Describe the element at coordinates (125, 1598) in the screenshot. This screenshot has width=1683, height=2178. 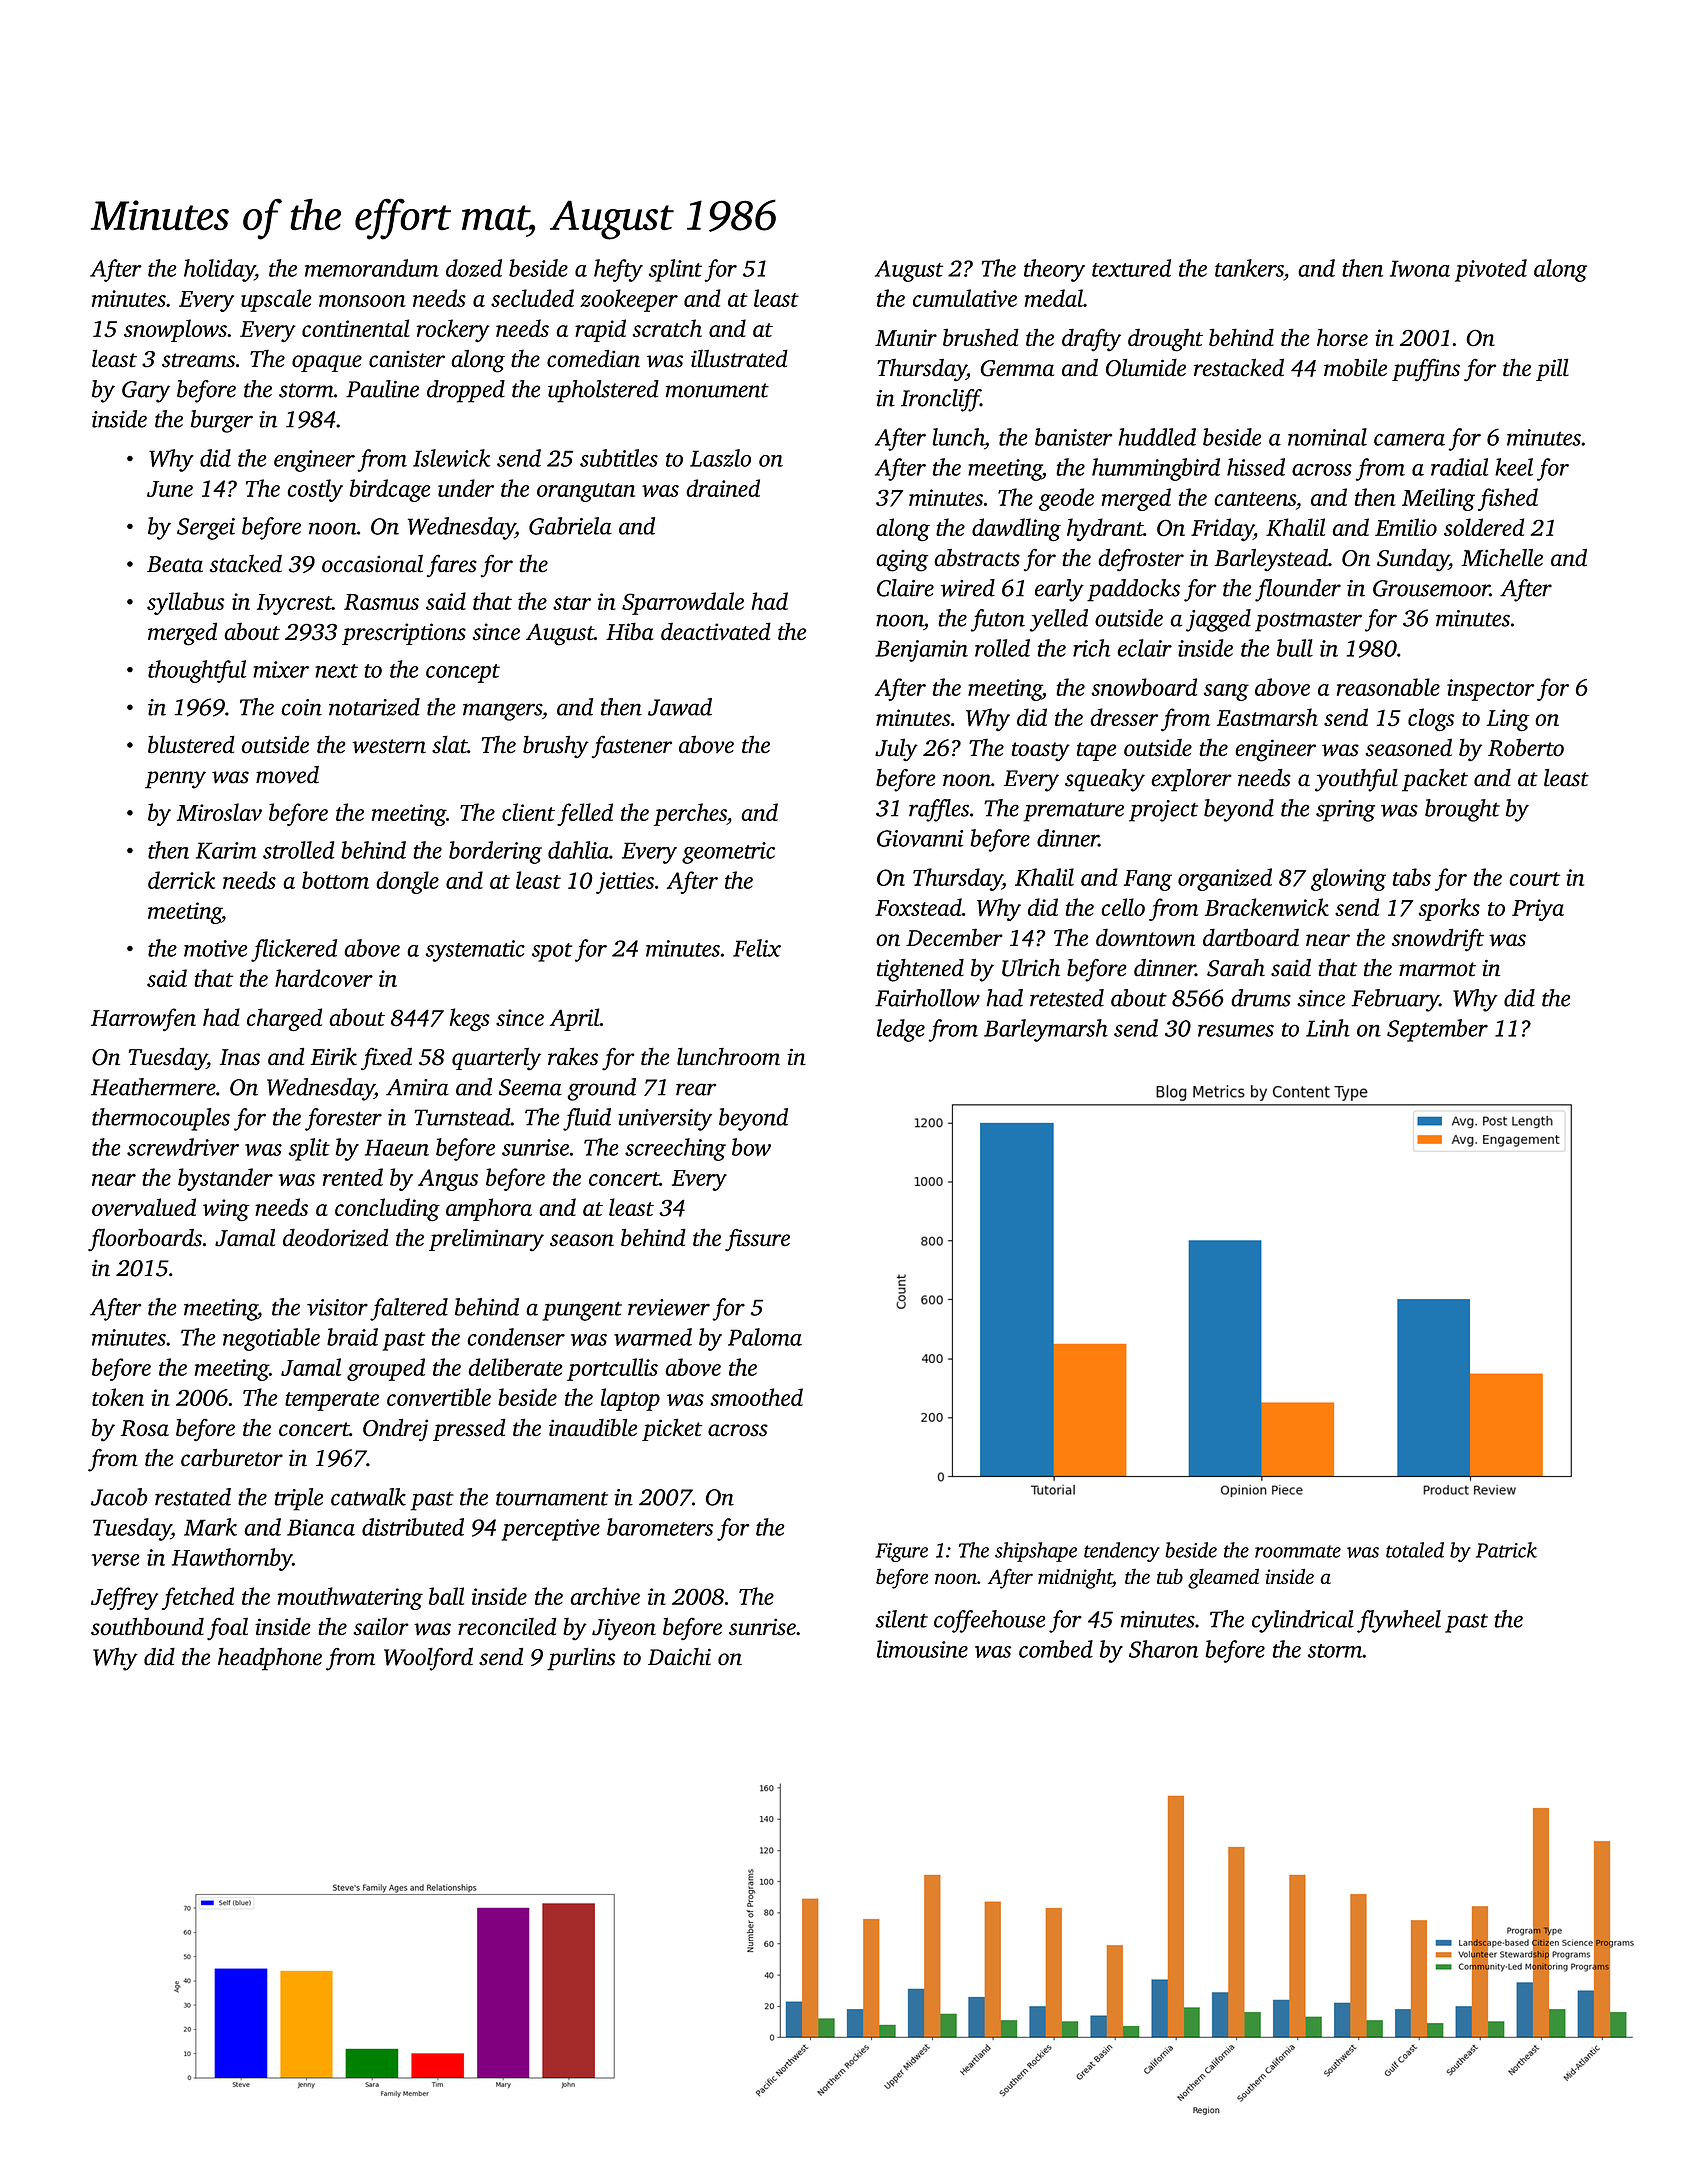
I see `Jeffrey` at that location.
